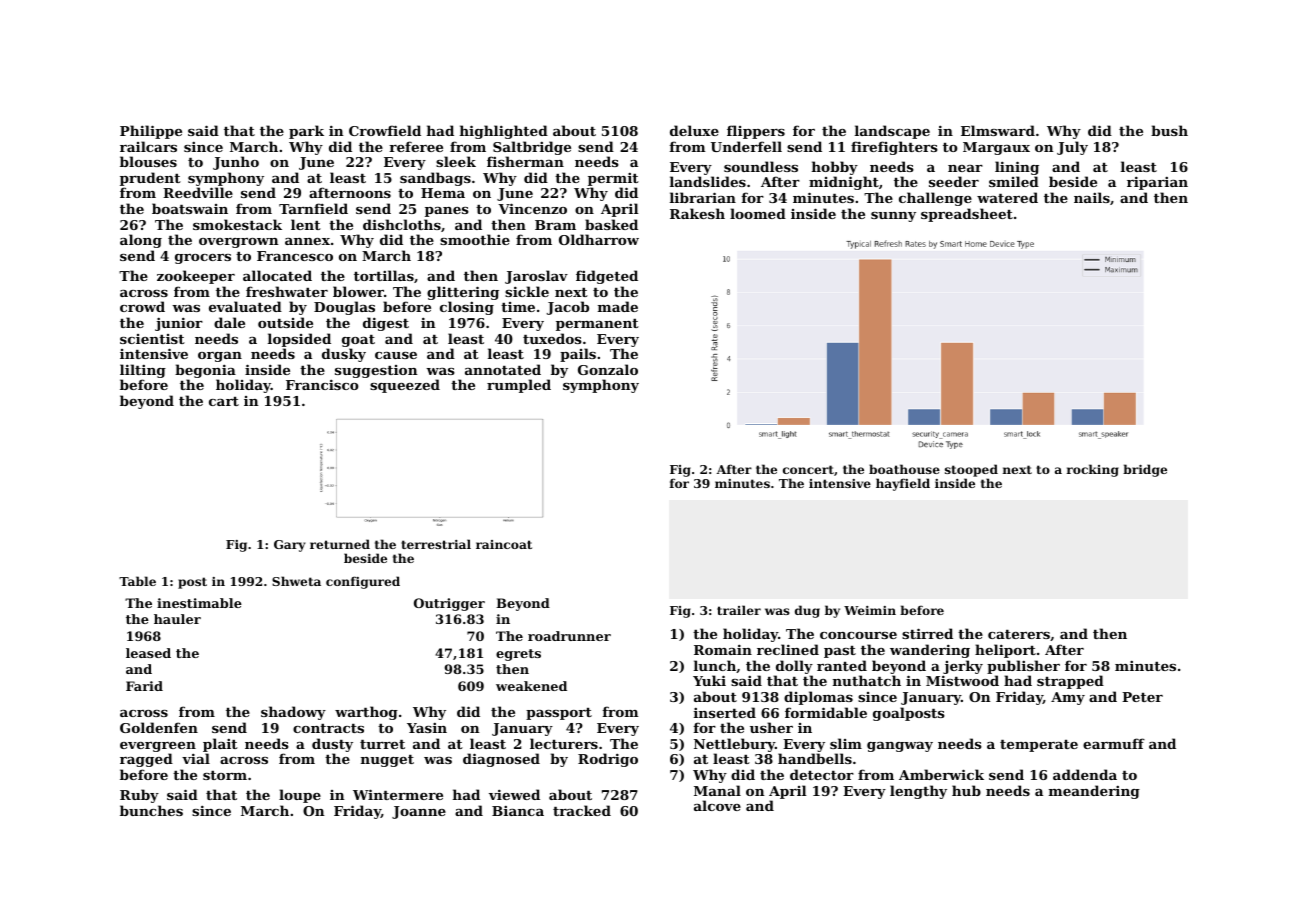 The height and width of the screenshot is (924, 1308). What do you see at coordinates (723, 649) in the screenshot?
I see `Romain` at bounding box center [723, 649].
